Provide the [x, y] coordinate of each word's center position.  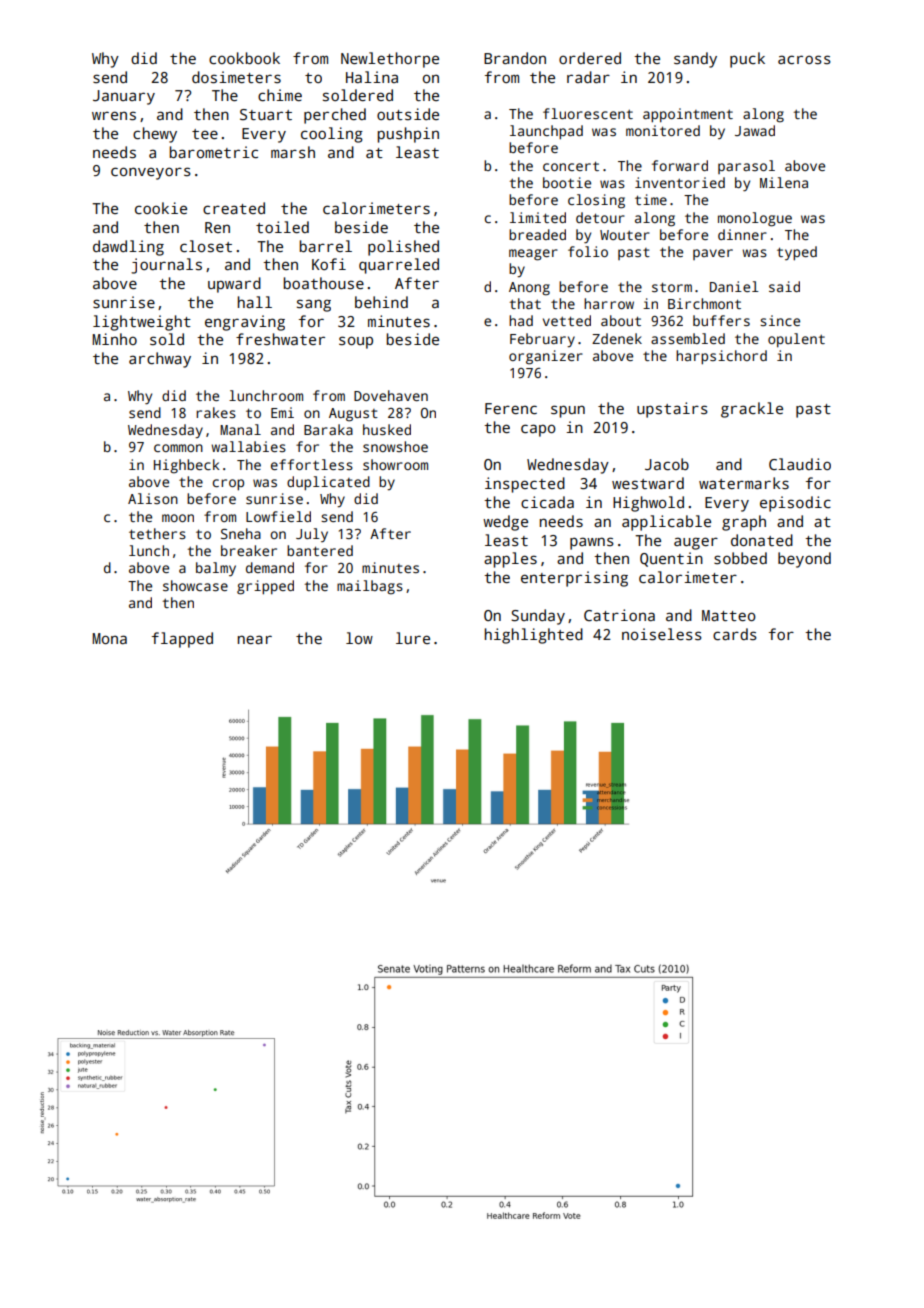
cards [735, 634]
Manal [240, 429]
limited [538, 217]
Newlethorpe [390, 60]
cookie [161, 208]
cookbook [244, 58]
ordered [590, 58]
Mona [109, 638]
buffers [721, 320]
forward [680, 165]
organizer [546, 357]
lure [413, 638]
